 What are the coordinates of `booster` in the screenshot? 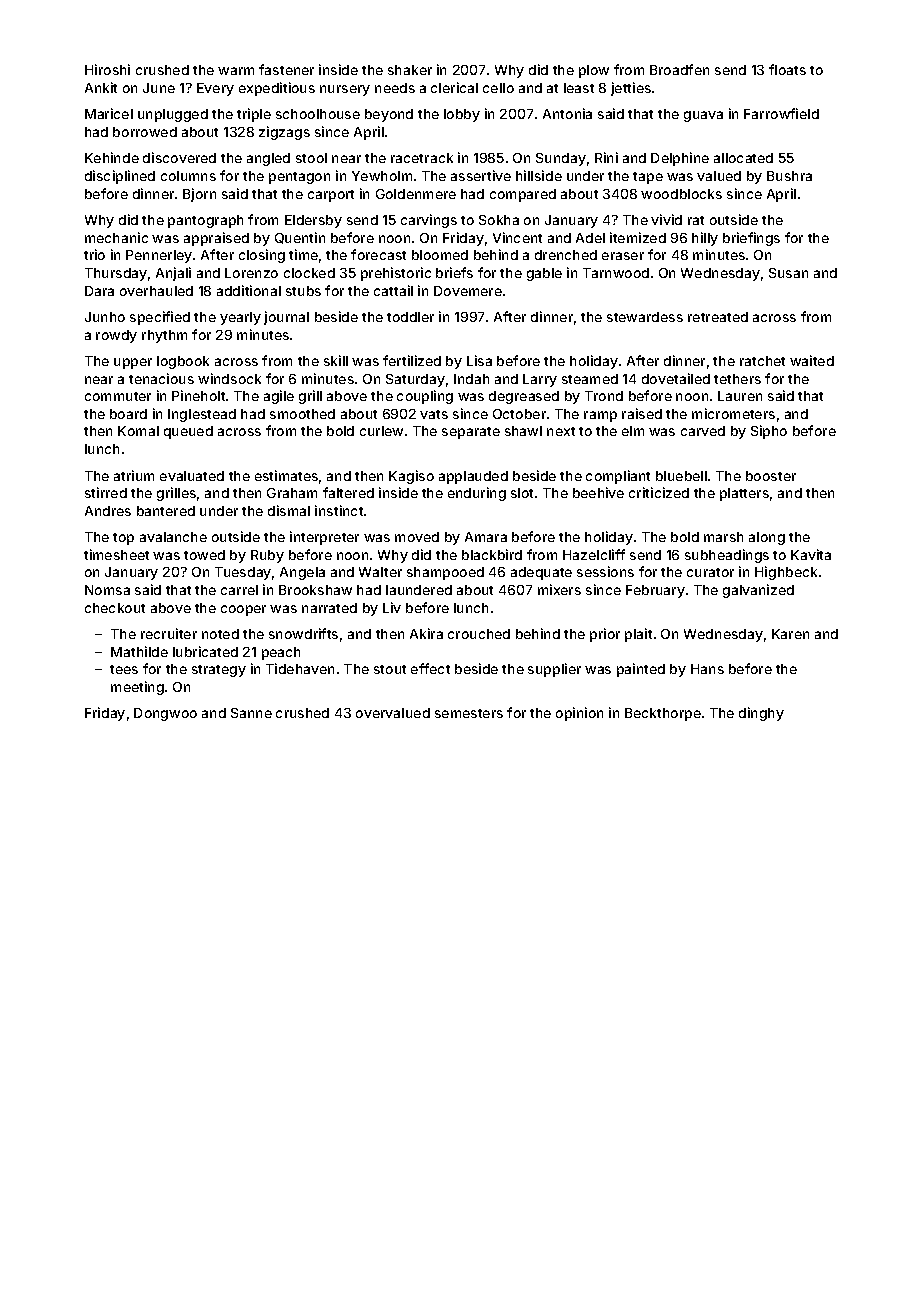 It's located at (771, 476).
